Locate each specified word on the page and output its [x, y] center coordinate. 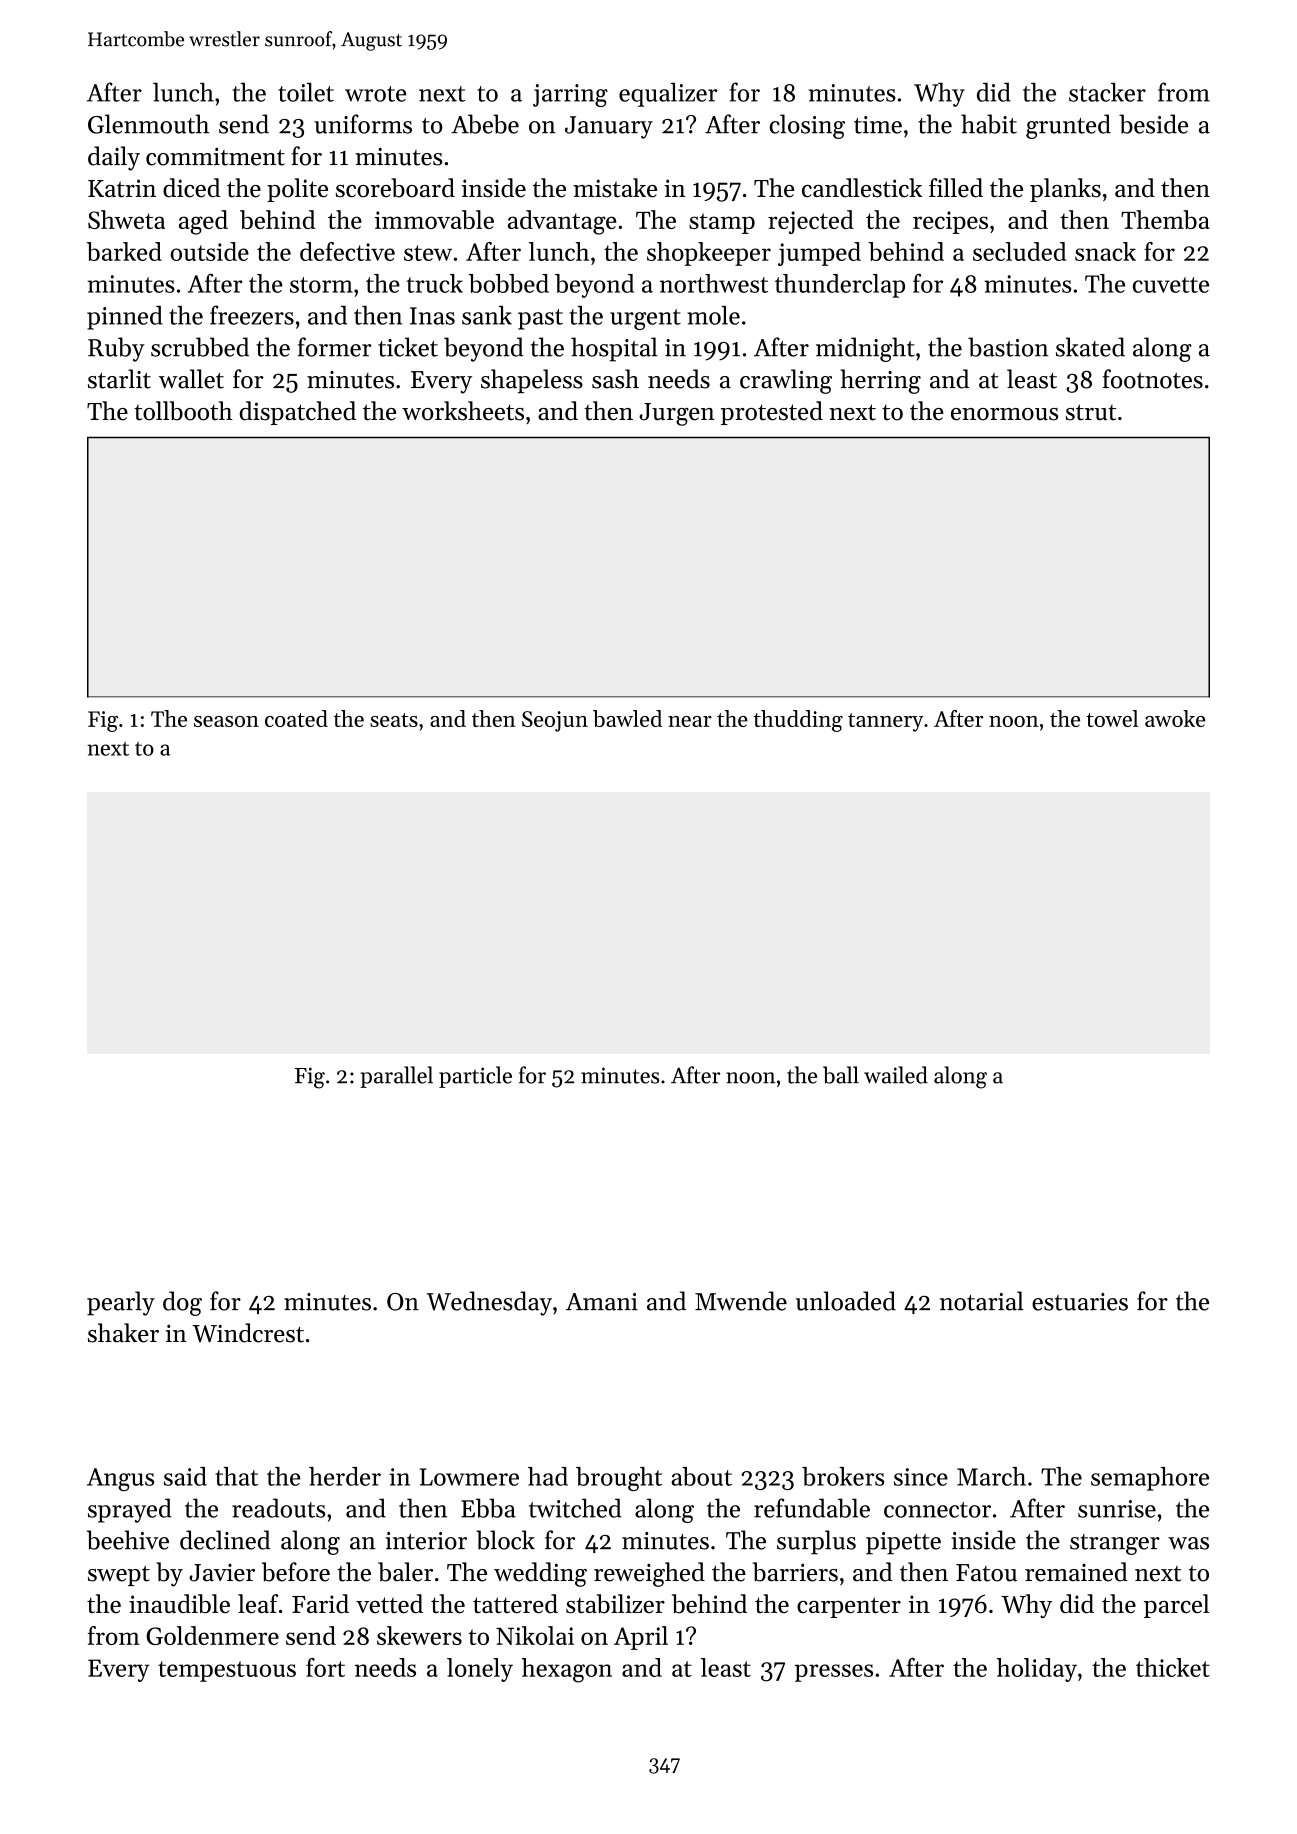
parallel [397, 1077]
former [335, 347]
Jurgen [677, 414]
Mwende [741, 1301]
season [226, 721]
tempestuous [227, 1671]
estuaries [1080, 1302]
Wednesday [489, 1303]
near [690, 721]
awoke [1175, 718]
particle [475, 1077]
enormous [1004, 414]
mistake [615, 188]
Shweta [126, 219]
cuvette [1171, 285]
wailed [896, 1075]
